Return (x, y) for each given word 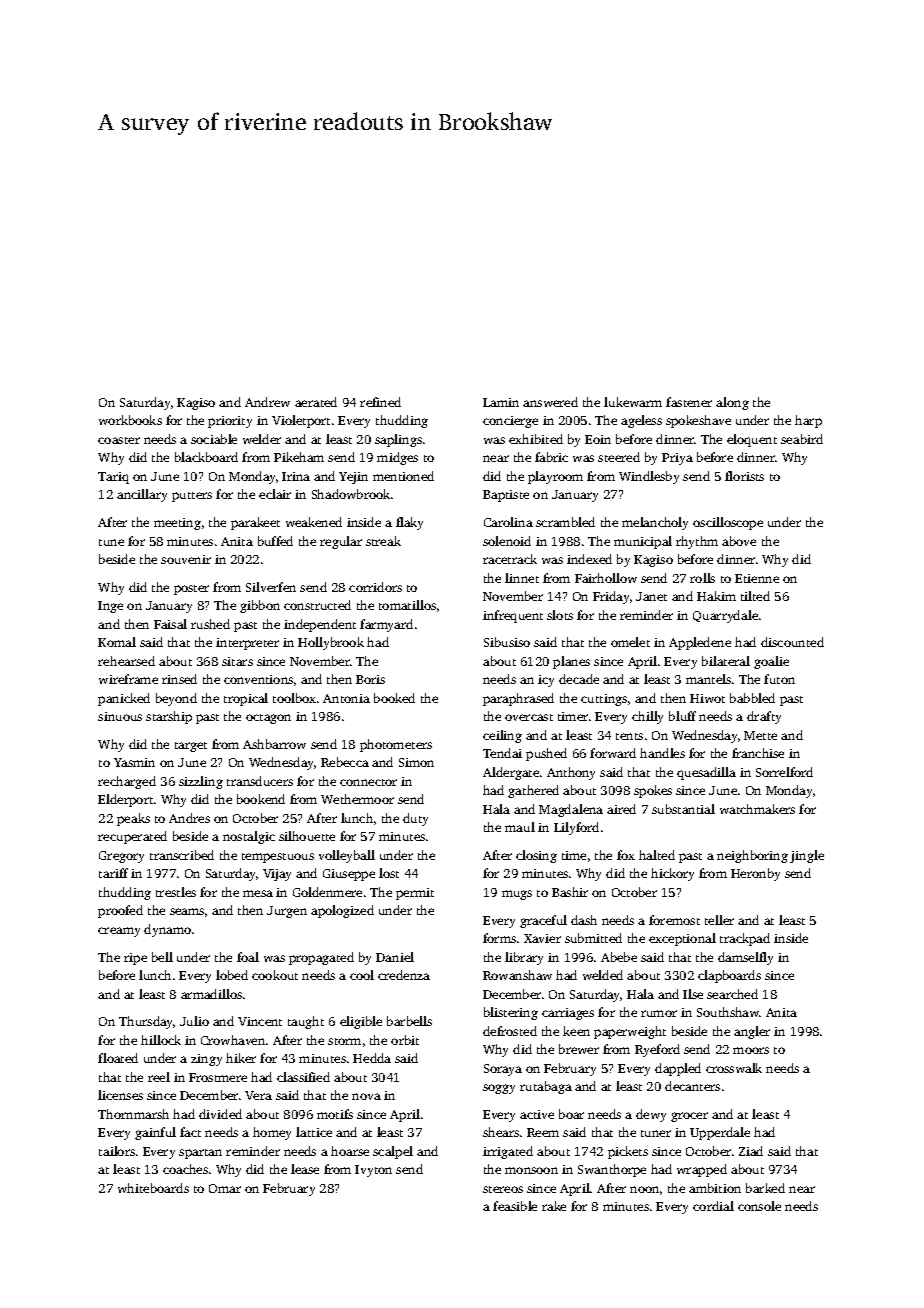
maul (520, 827)
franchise (758, 753)
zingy (206, 1060)
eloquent (752, 440)
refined (380, 402)
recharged (127, 782)
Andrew (267, 402)
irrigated (508, 1152)
